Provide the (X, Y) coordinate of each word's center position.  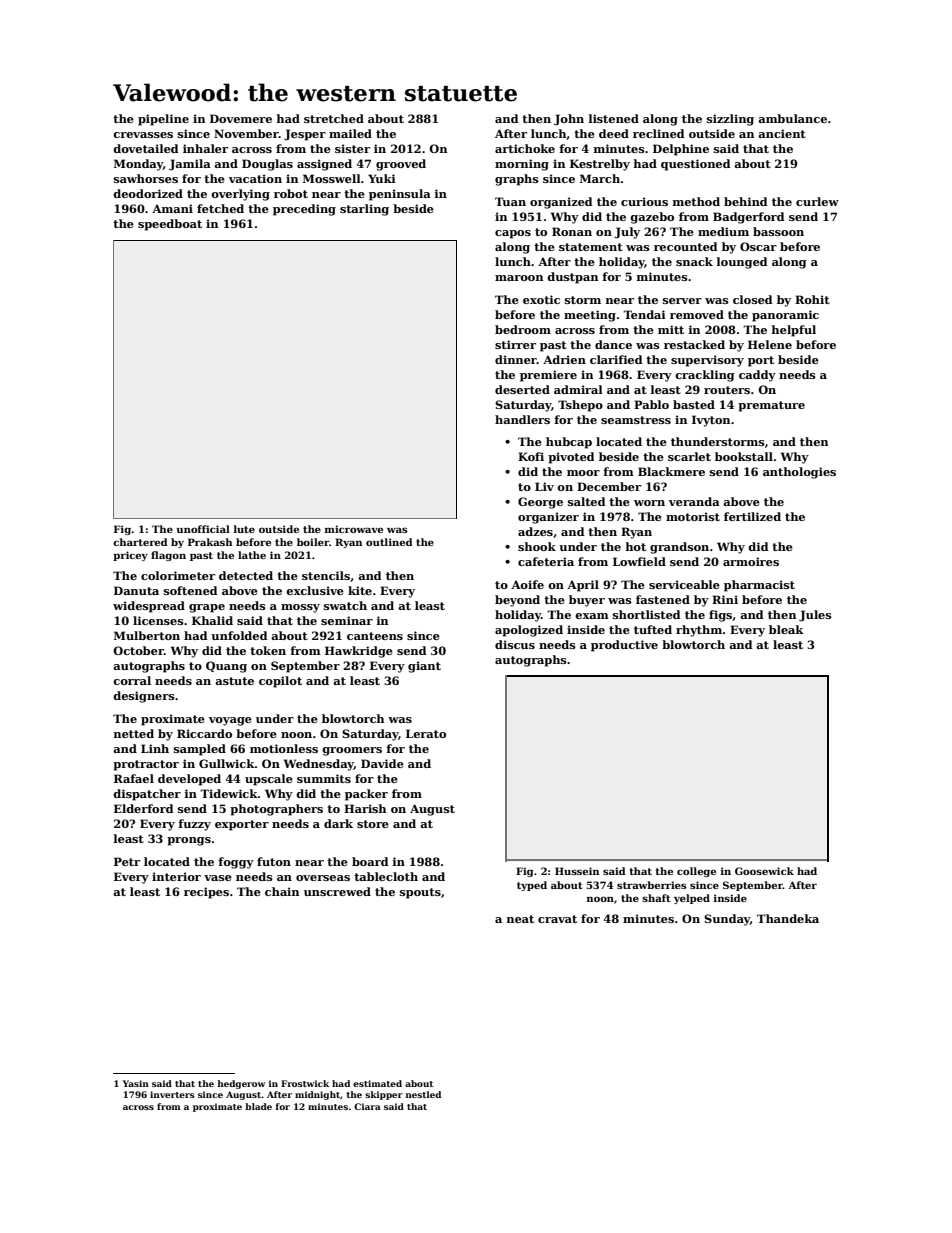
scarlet (689, 456)
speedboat (170, 225)
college (696, 872)
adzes (535, 531)
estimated (377, 1083)
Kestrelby (600, 165)
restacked (694, 344)
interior (176, 876)
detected (246, 575)
